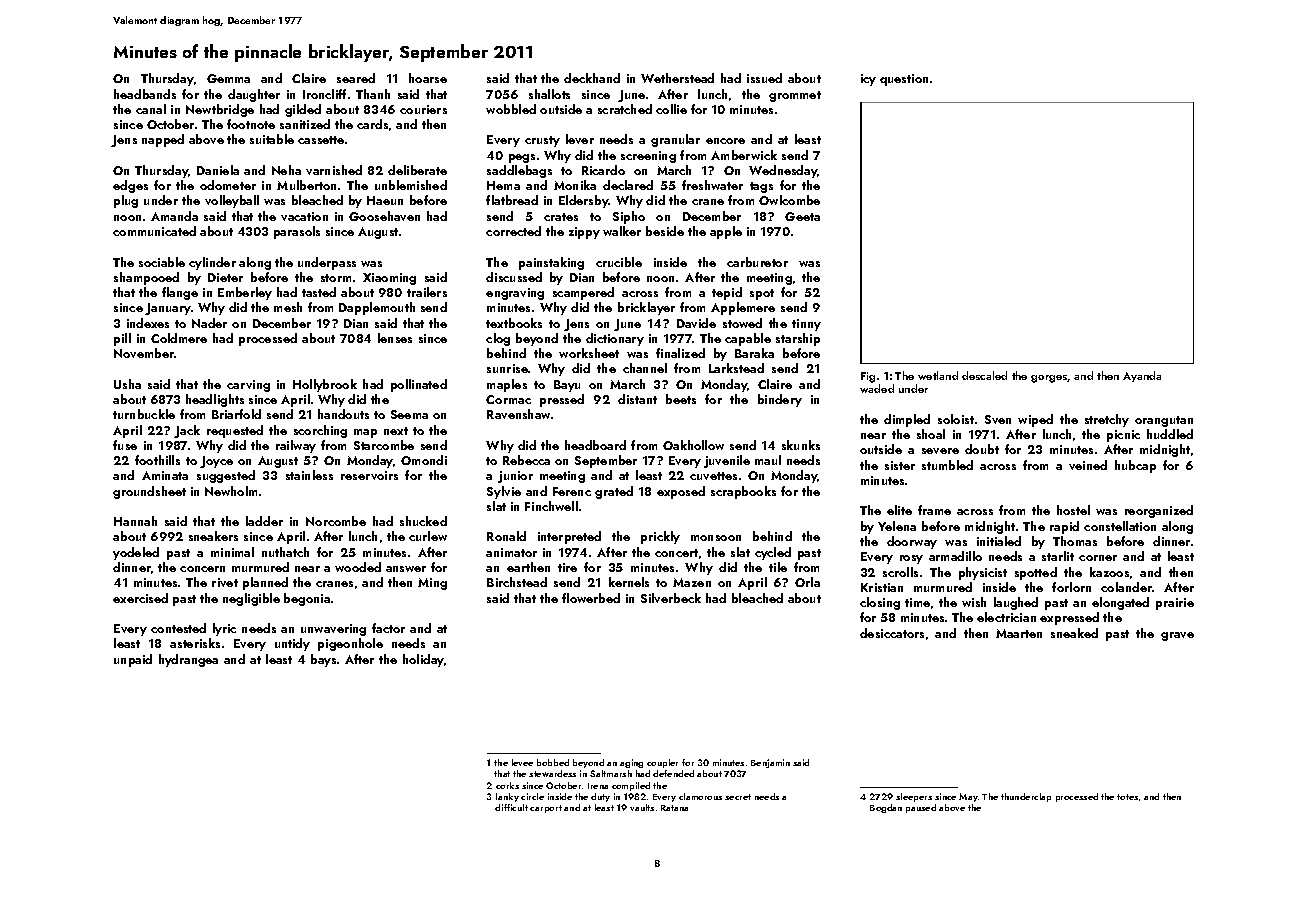 This page has height=924, width=1308. Describe the element at coordinates (122, 339) in the page. I see `pill` at that location.
